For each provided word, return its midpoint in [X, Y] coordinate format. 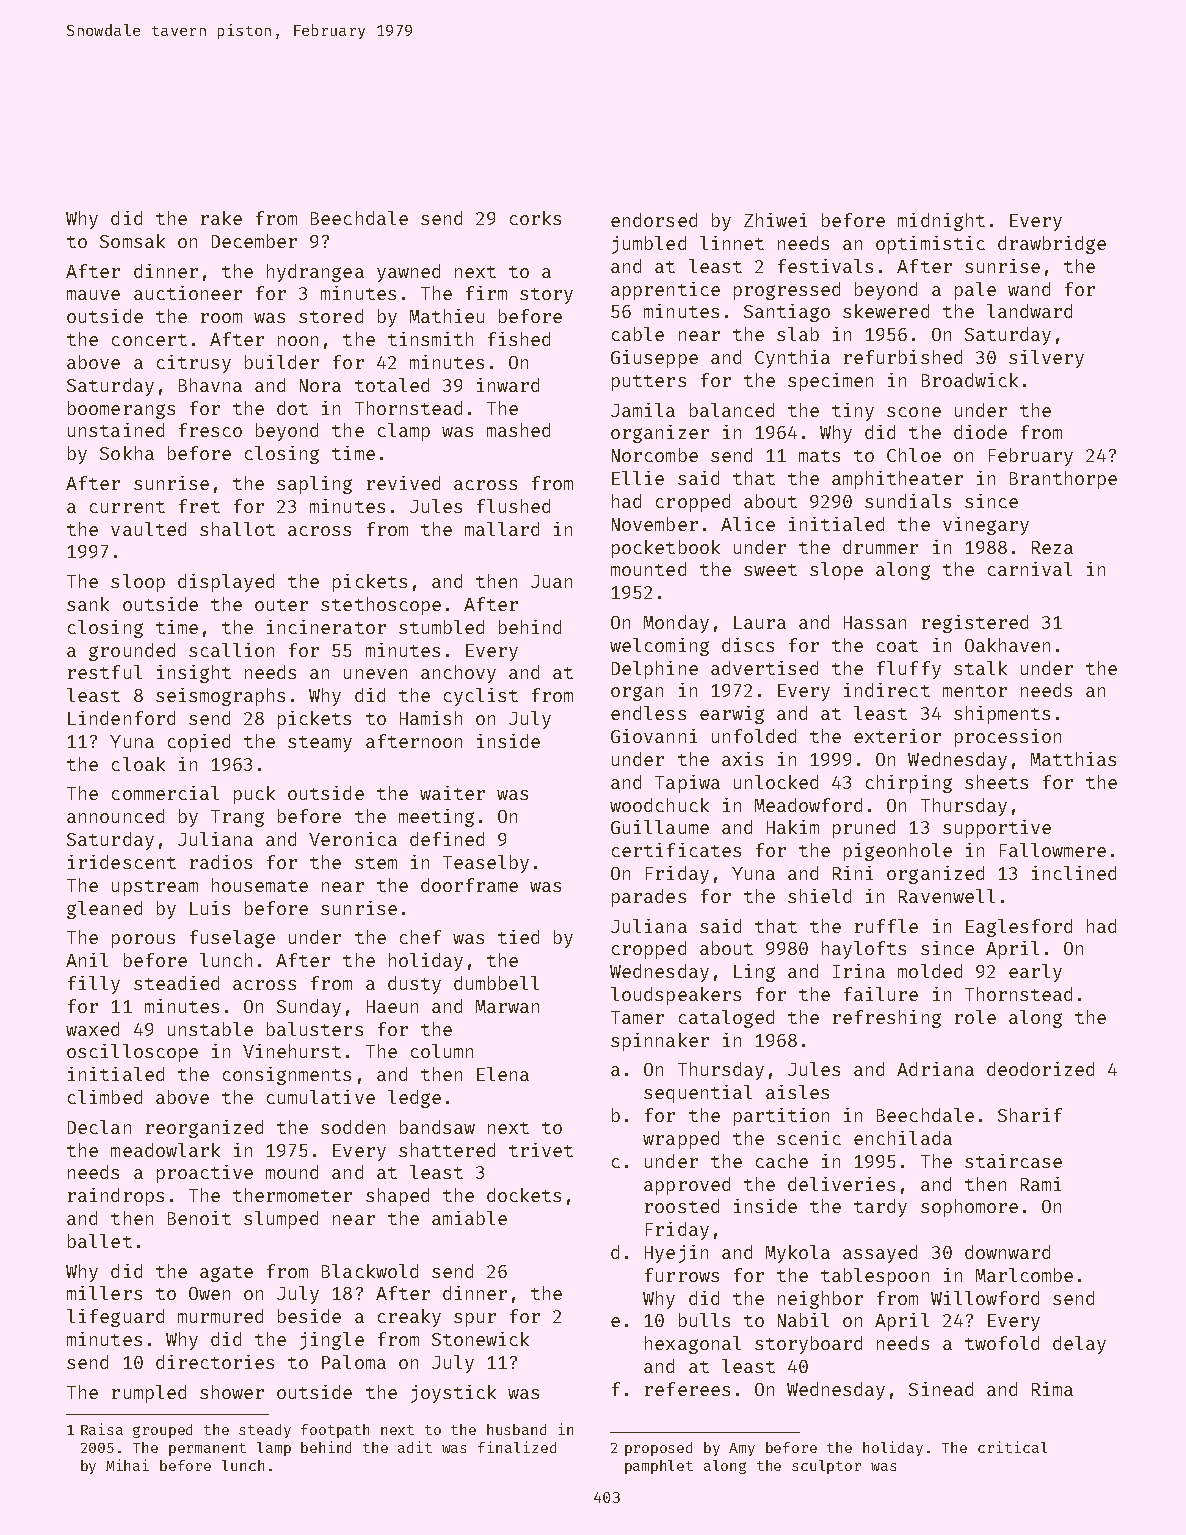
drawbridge [1052, 245]
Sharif [1030, 1115]
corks [535, 218]
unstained [116, 430]
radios [221, 862]
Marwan [507, 1006]
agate [226, 1274]
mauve [93, 295]
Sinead [941, 1389]
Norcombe [655, 455]
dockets [524, 1195]
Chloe [914, 455]
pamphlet [659, 1467]
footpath [335, 1431]
